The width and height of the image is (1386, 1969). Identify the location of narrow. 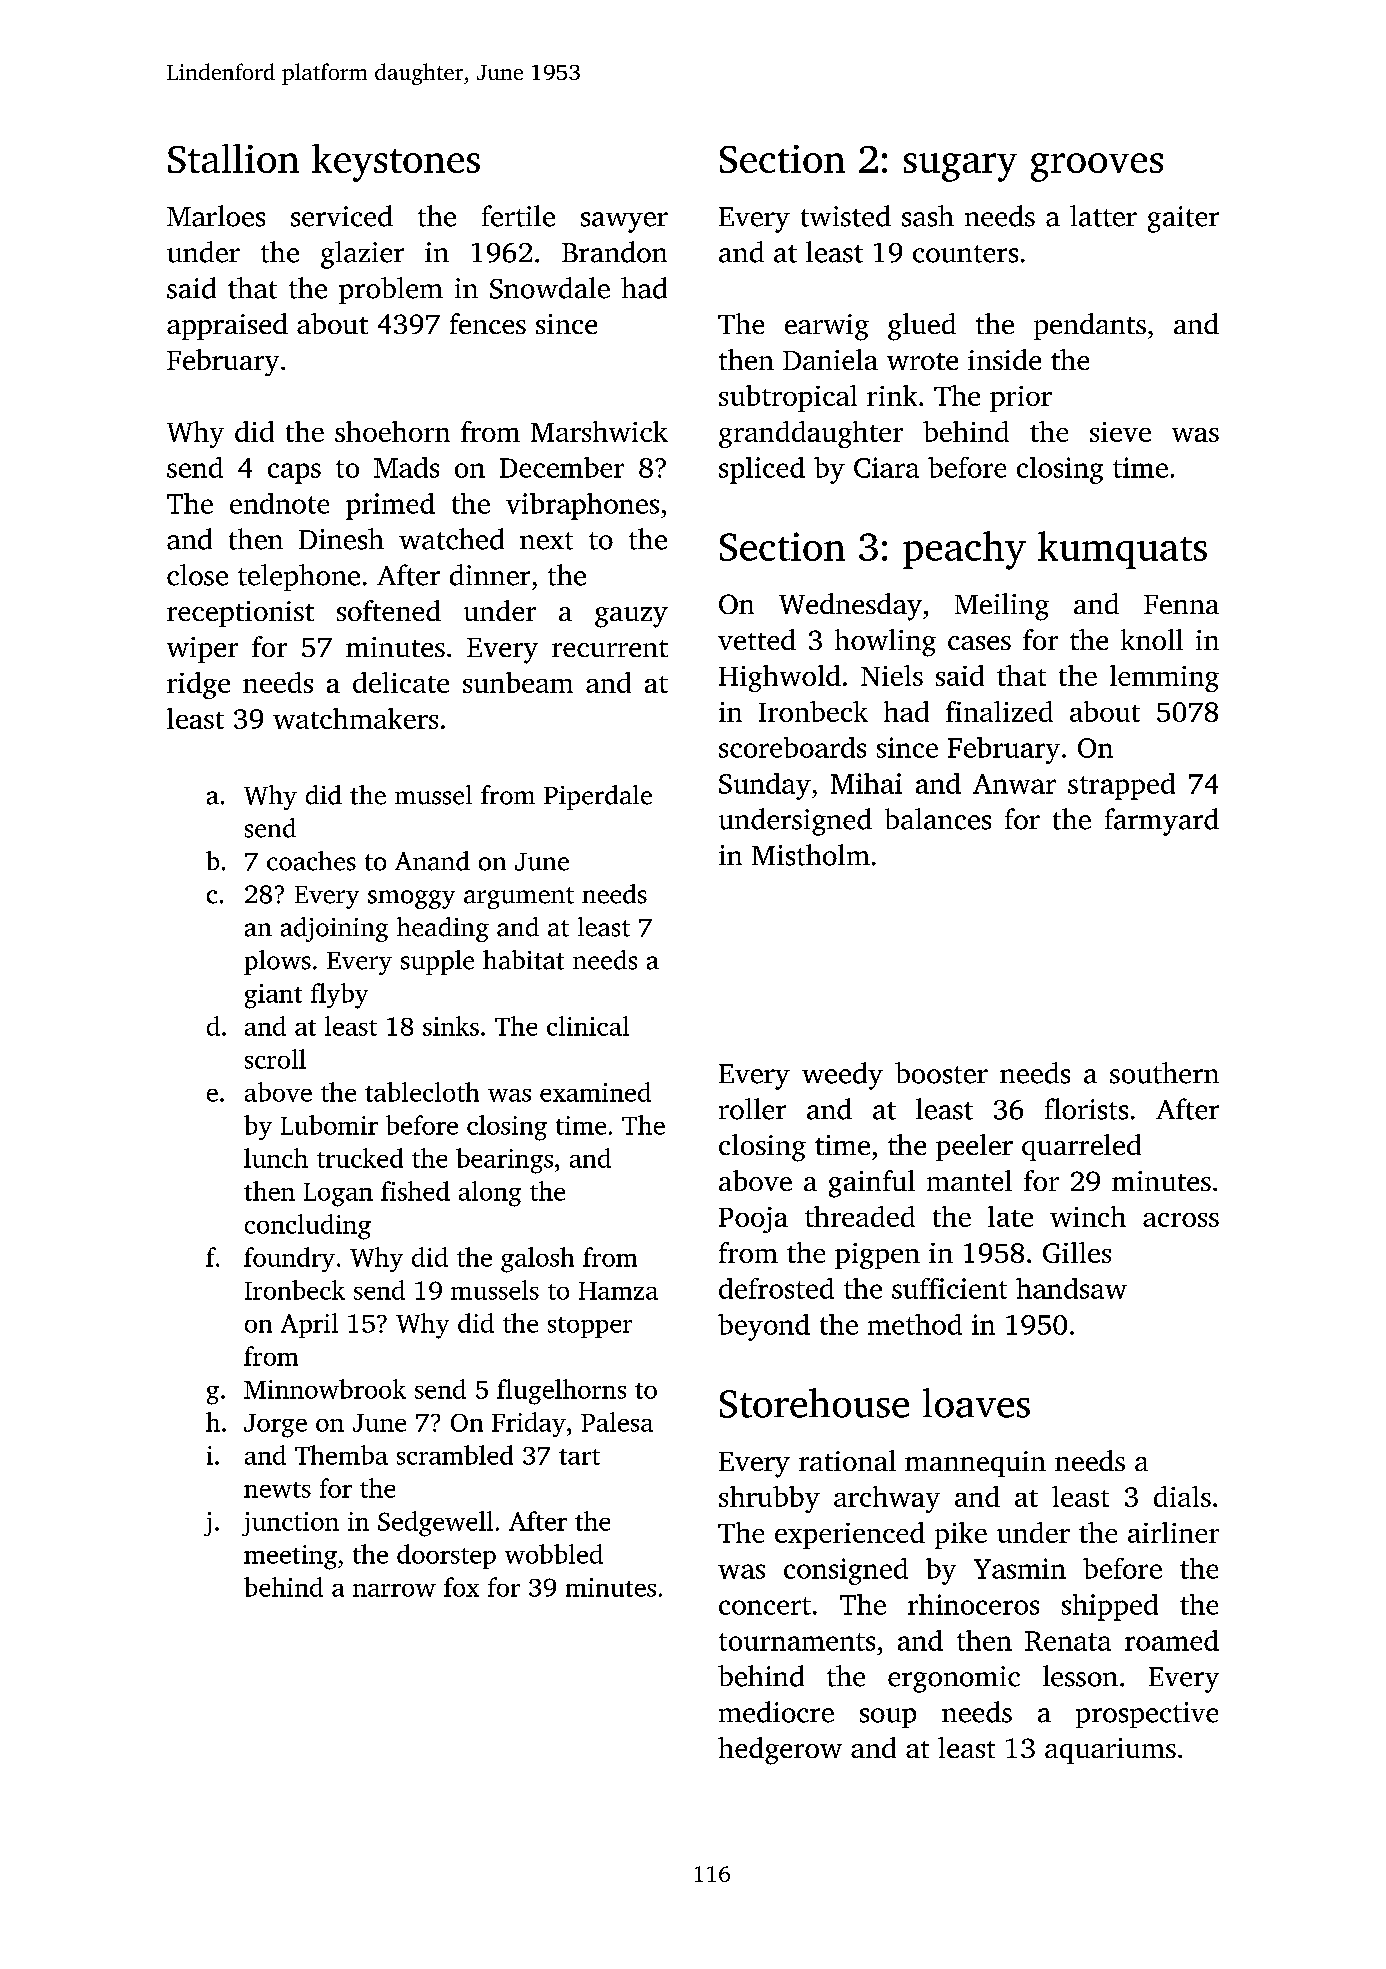
(394, 1590).
